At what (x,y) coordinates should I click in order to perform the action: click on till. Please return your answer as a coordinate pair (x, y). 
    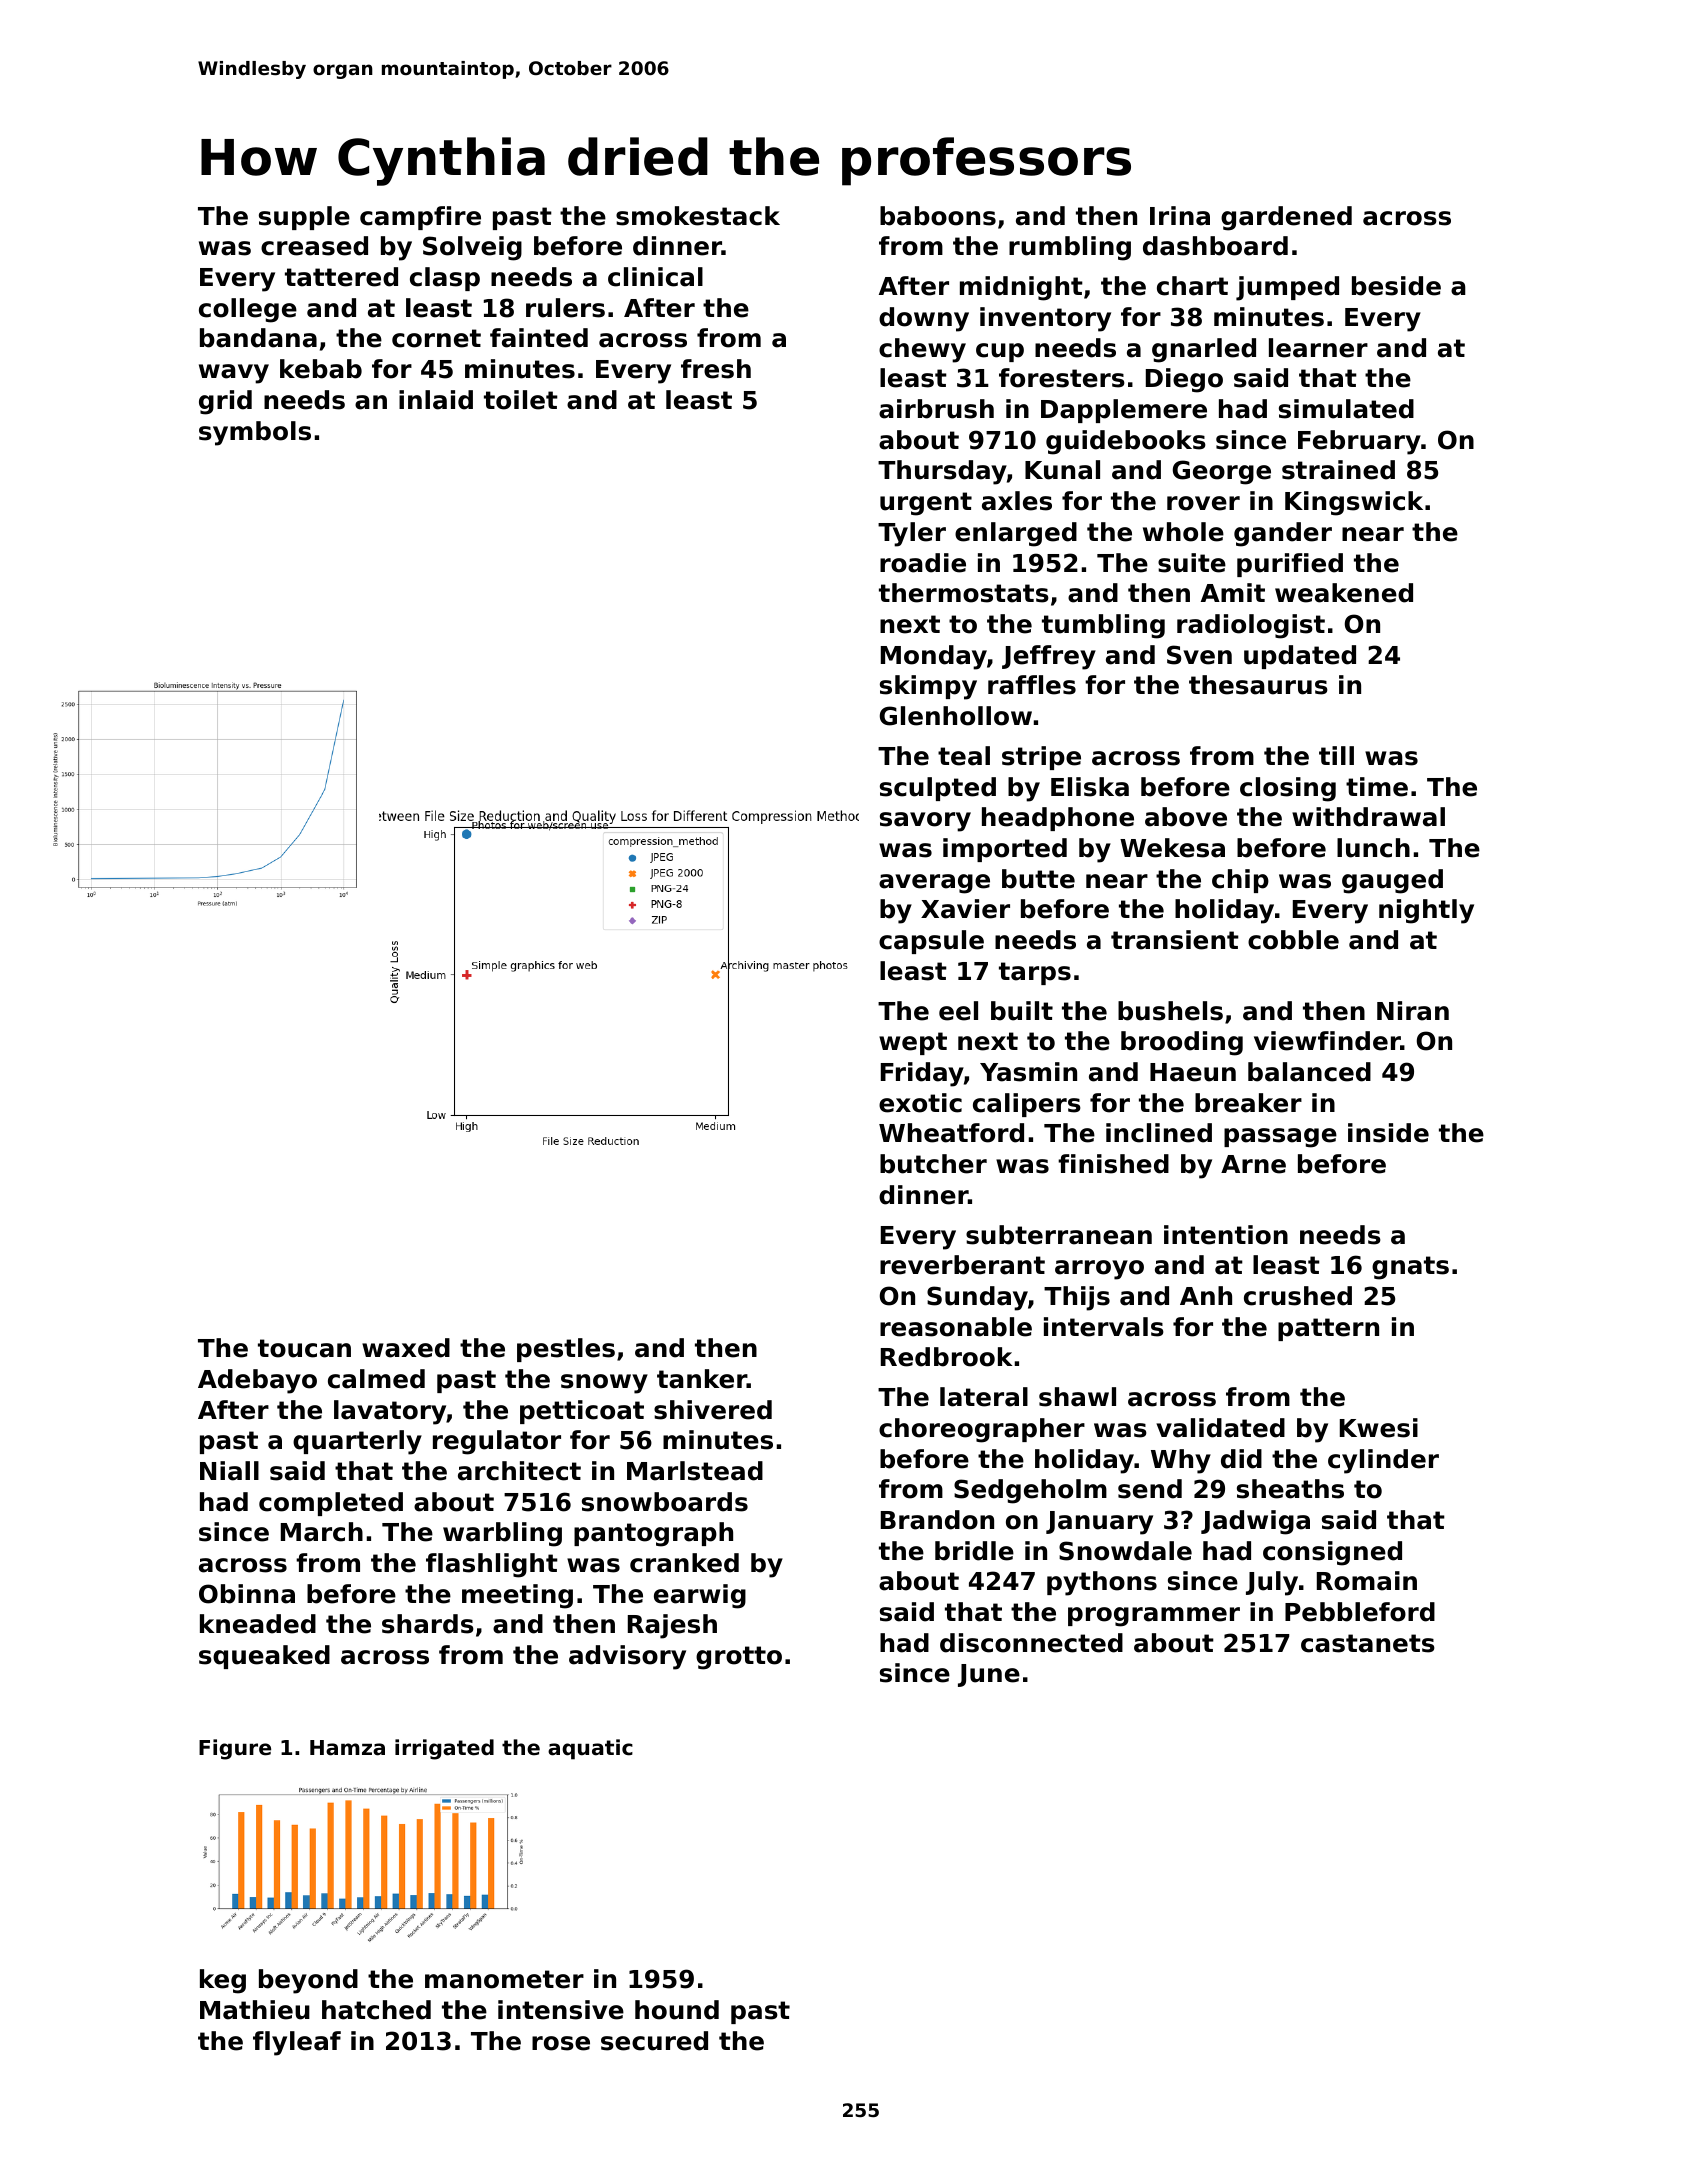
    Looking at the image, I should click on (1336, 755).
